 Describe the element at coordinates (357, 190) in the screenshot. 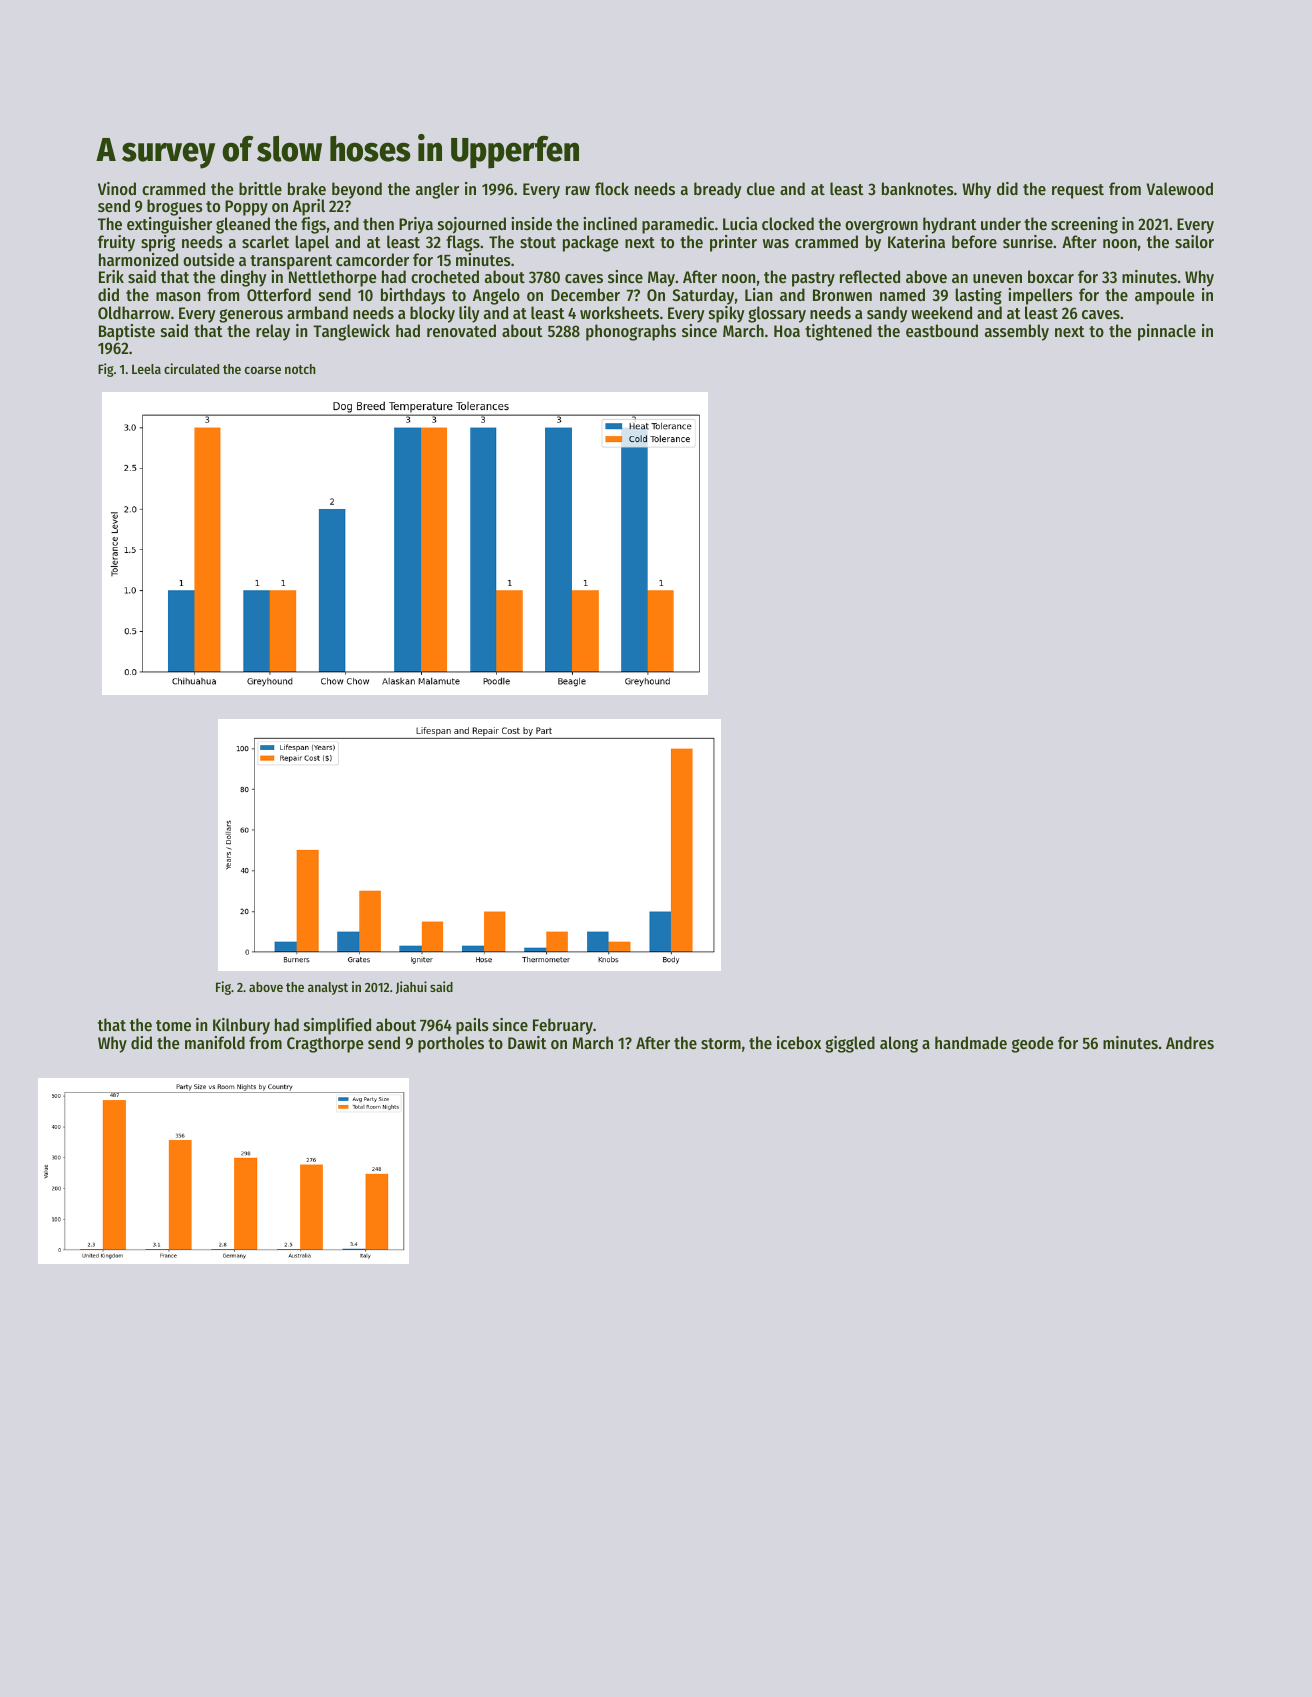

I see `beyond` at that location.
